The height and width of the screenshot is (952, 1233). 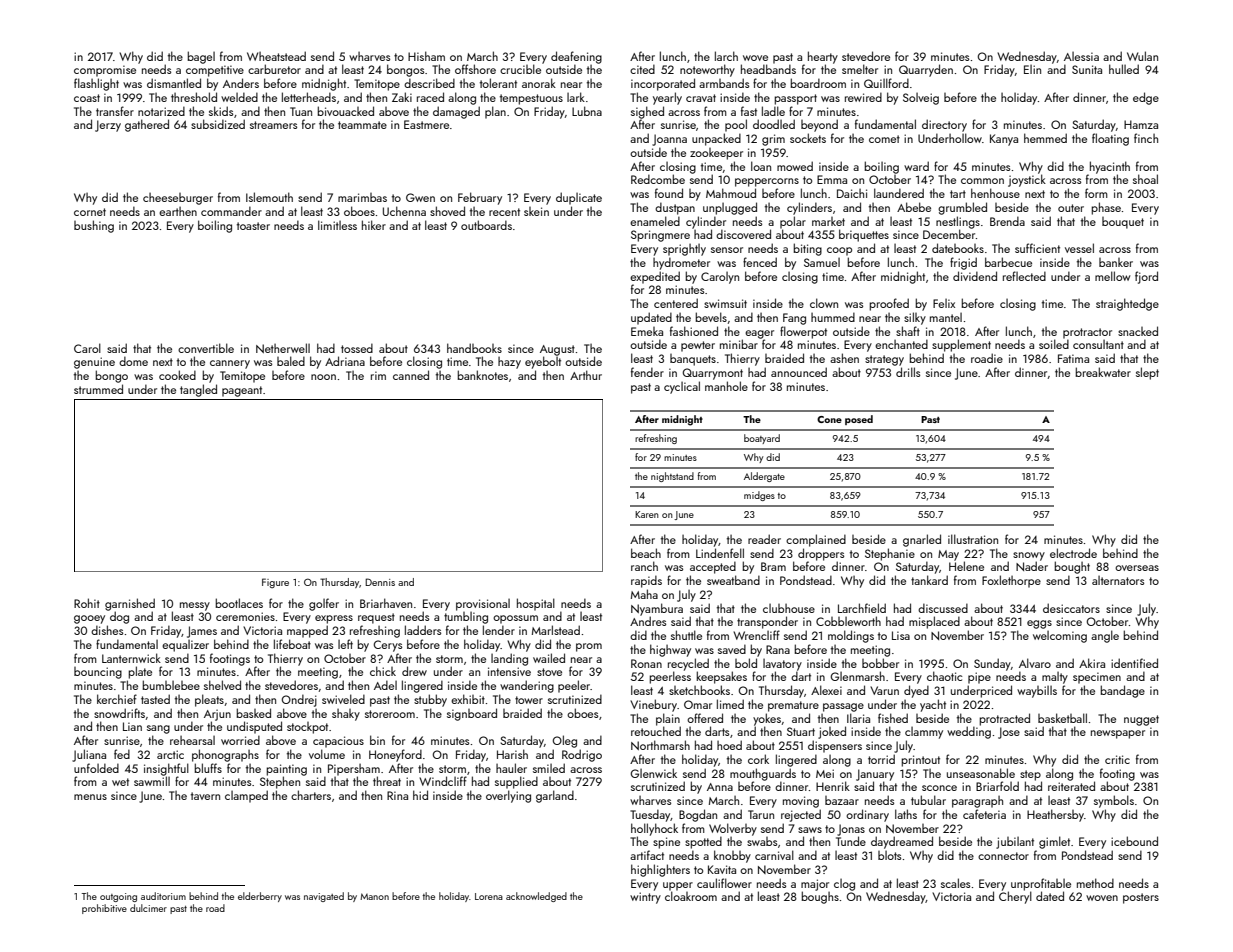 What do you see at coordinates (699, 690) in the screenshot?
I see `sketchbooks` at bounding box center [699, 690].
